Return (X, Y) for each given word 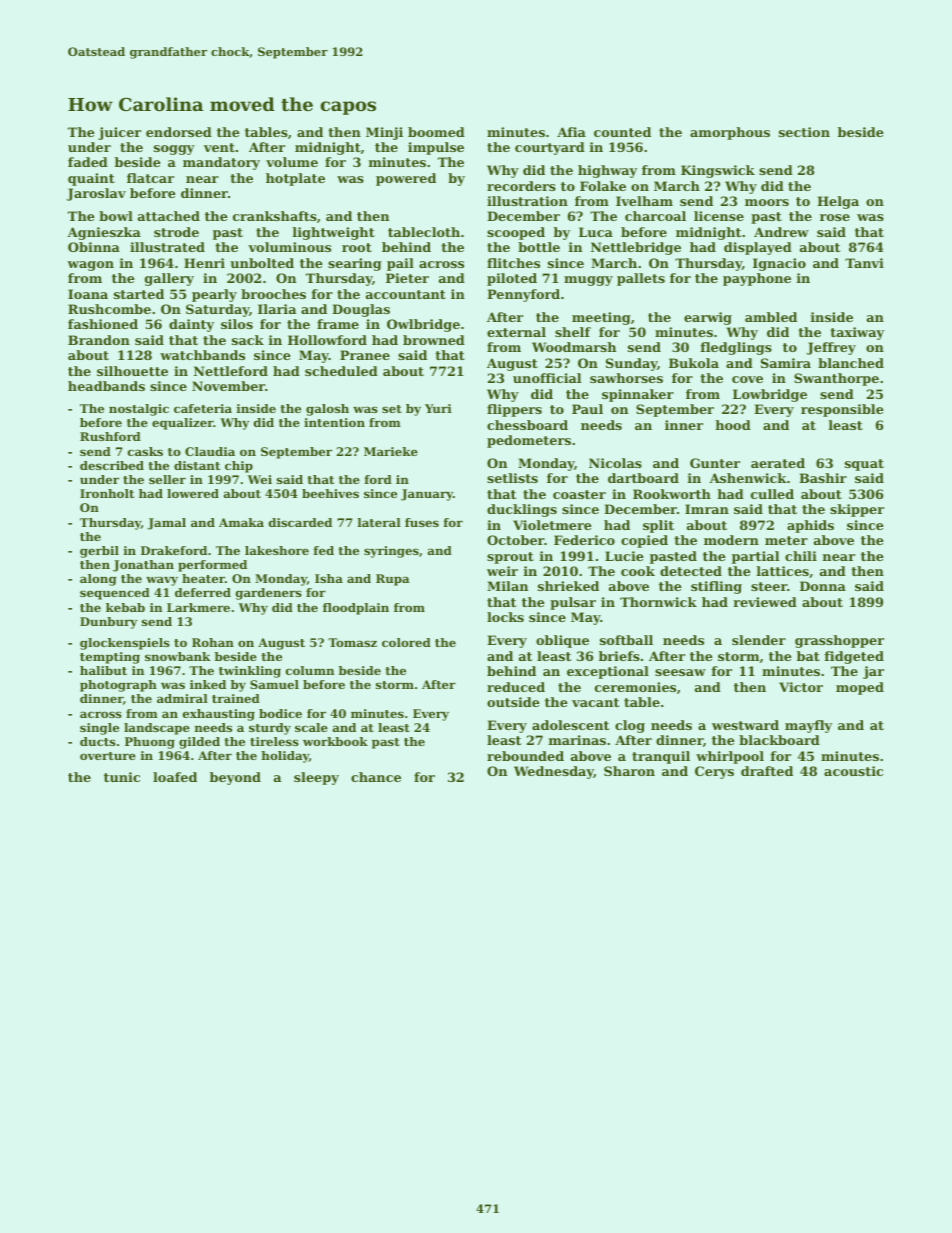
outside (513, 702)
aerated (778, 463)
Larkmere (198, 607)
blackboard (779, 740)
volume (292, 162)
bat (808, 656)
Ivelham (644, 201)
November (228, 386)
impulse (436, 148)
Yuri (438, 408)
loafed (175, 777)
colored (406, 642)
